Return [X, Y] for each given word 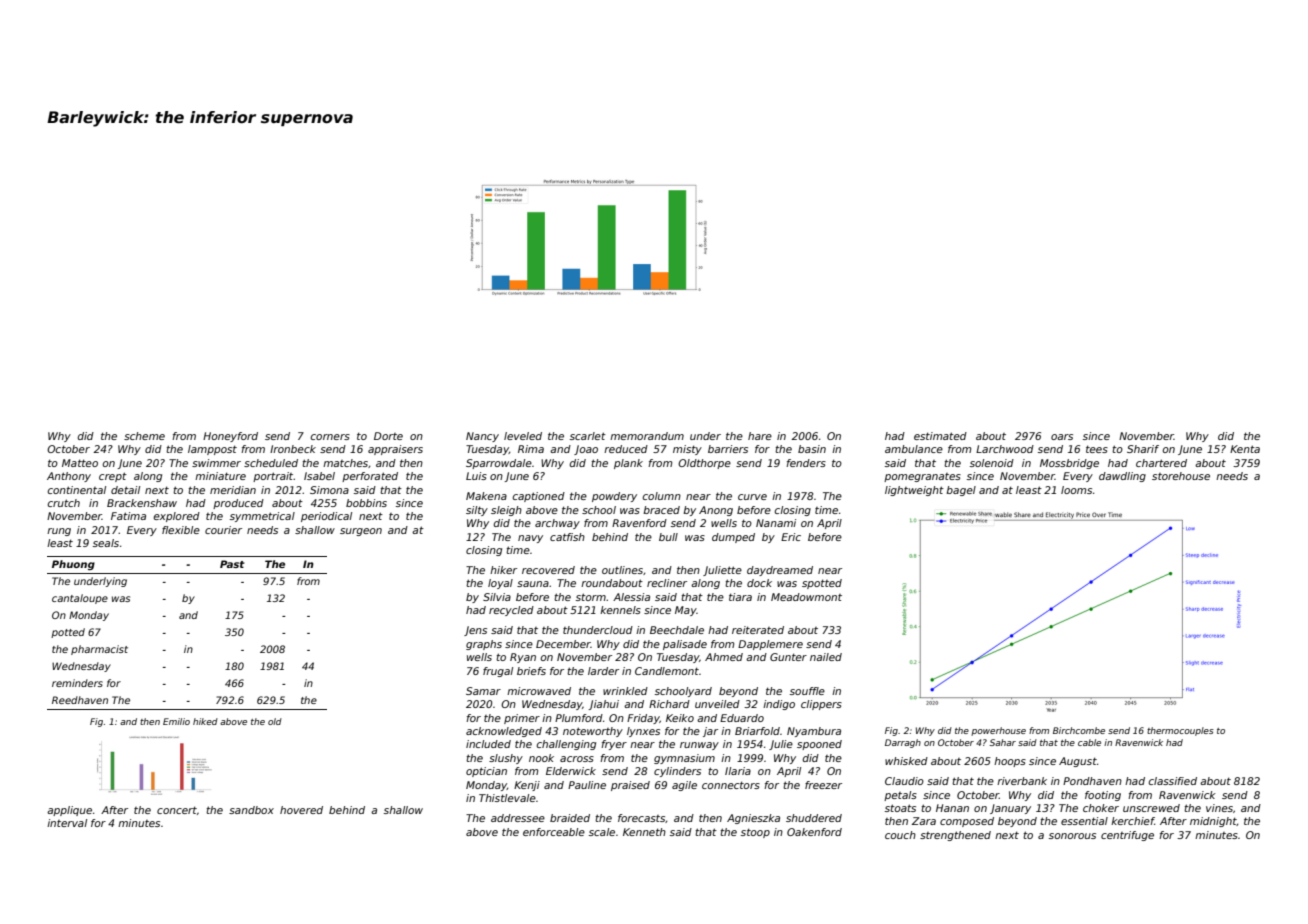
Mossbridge [1069, 464]
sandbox [251, 810]
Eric [791, 537]
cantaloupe [80, 599]
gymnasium [684, 759]
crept [113, 477]
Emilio [176, 721]
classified [1173, 781]
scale [602, 832]
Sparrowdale [499, 464]
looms [1076, 490]
